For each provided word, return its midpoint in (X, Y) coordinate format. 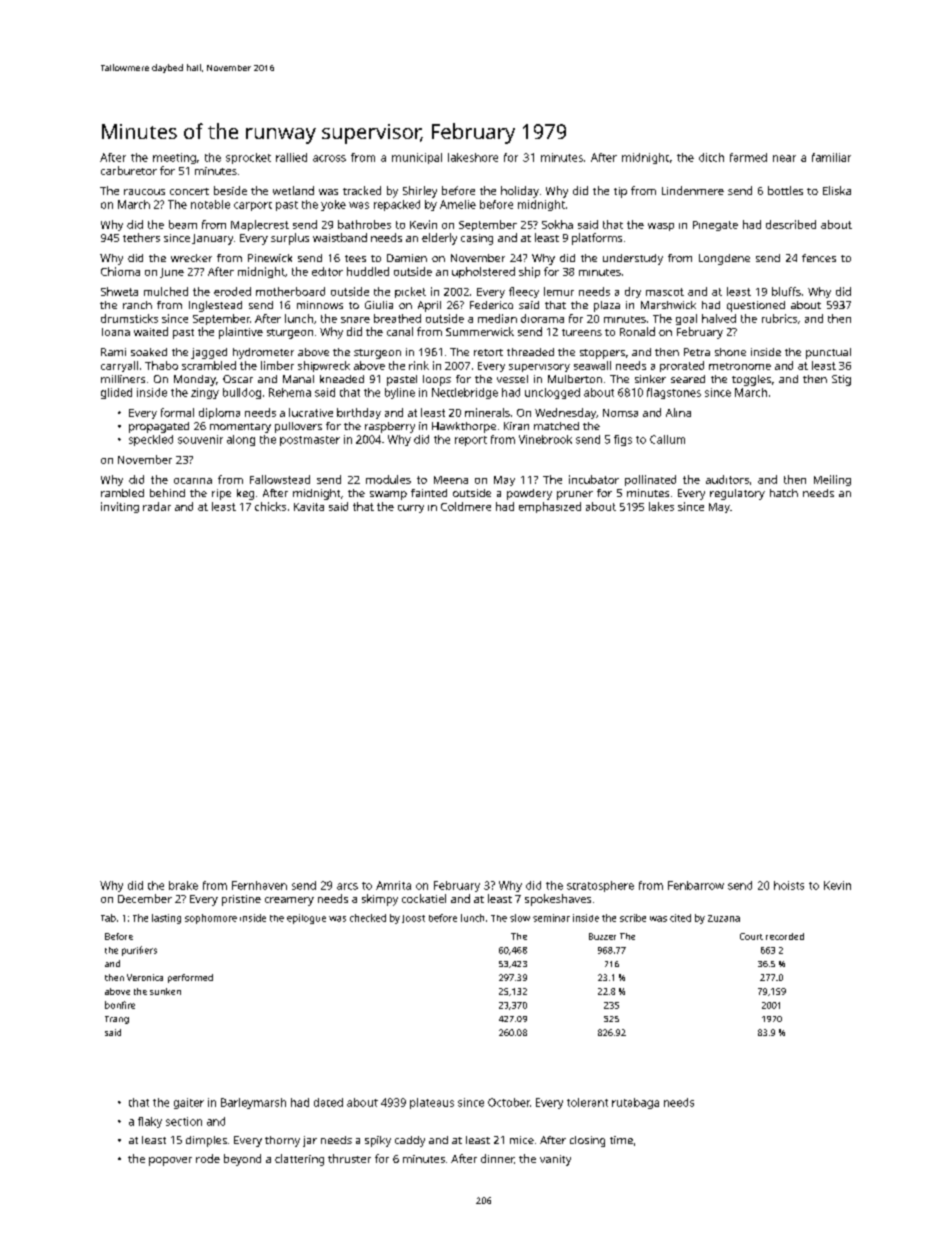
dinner (497, 1158)
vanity (555, 1160)
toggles (751, 380)
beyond (242, 1160)
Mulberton (575, 379)
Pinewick (270, 258)
